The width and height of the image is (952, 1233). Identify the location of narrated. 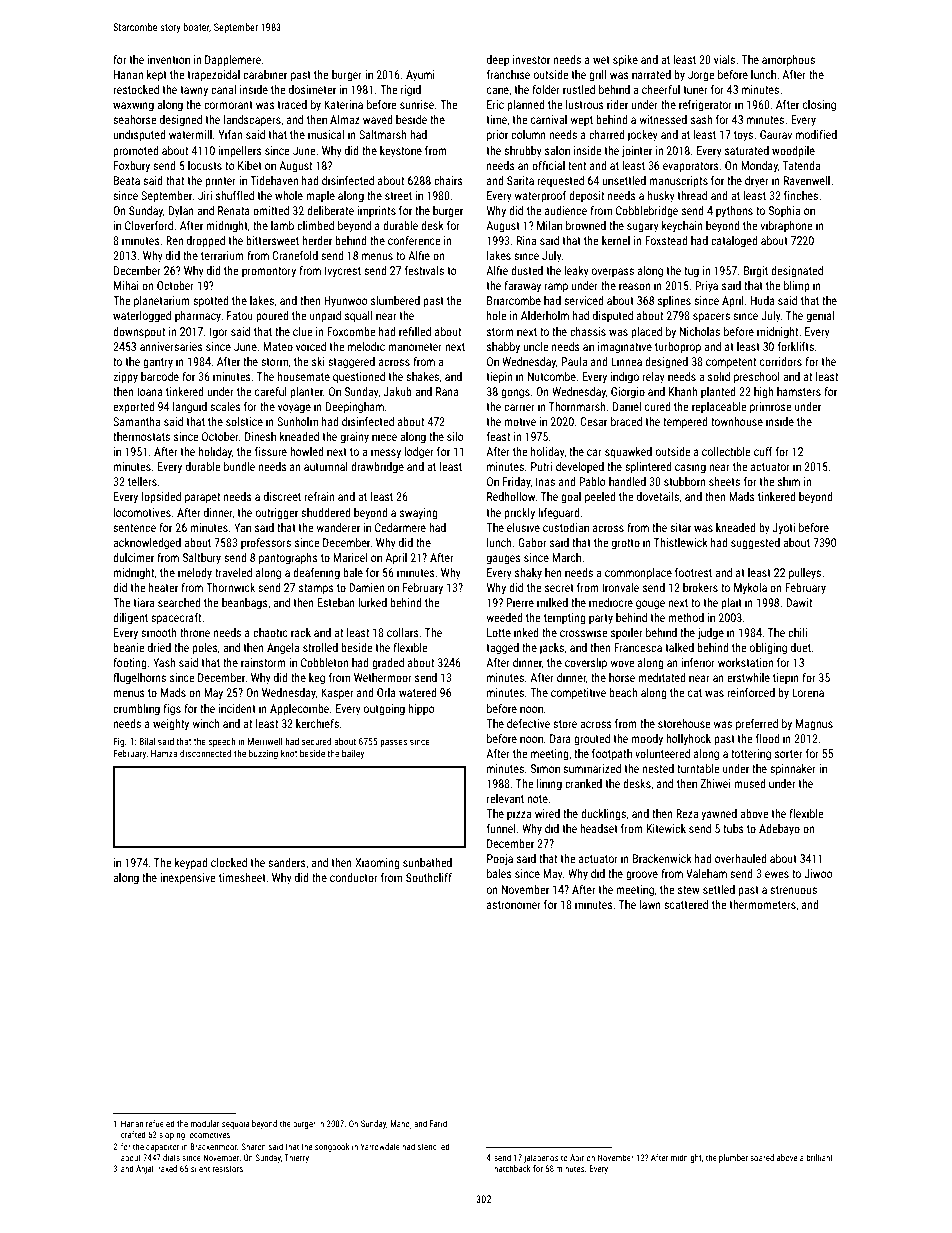
(651, 74).
